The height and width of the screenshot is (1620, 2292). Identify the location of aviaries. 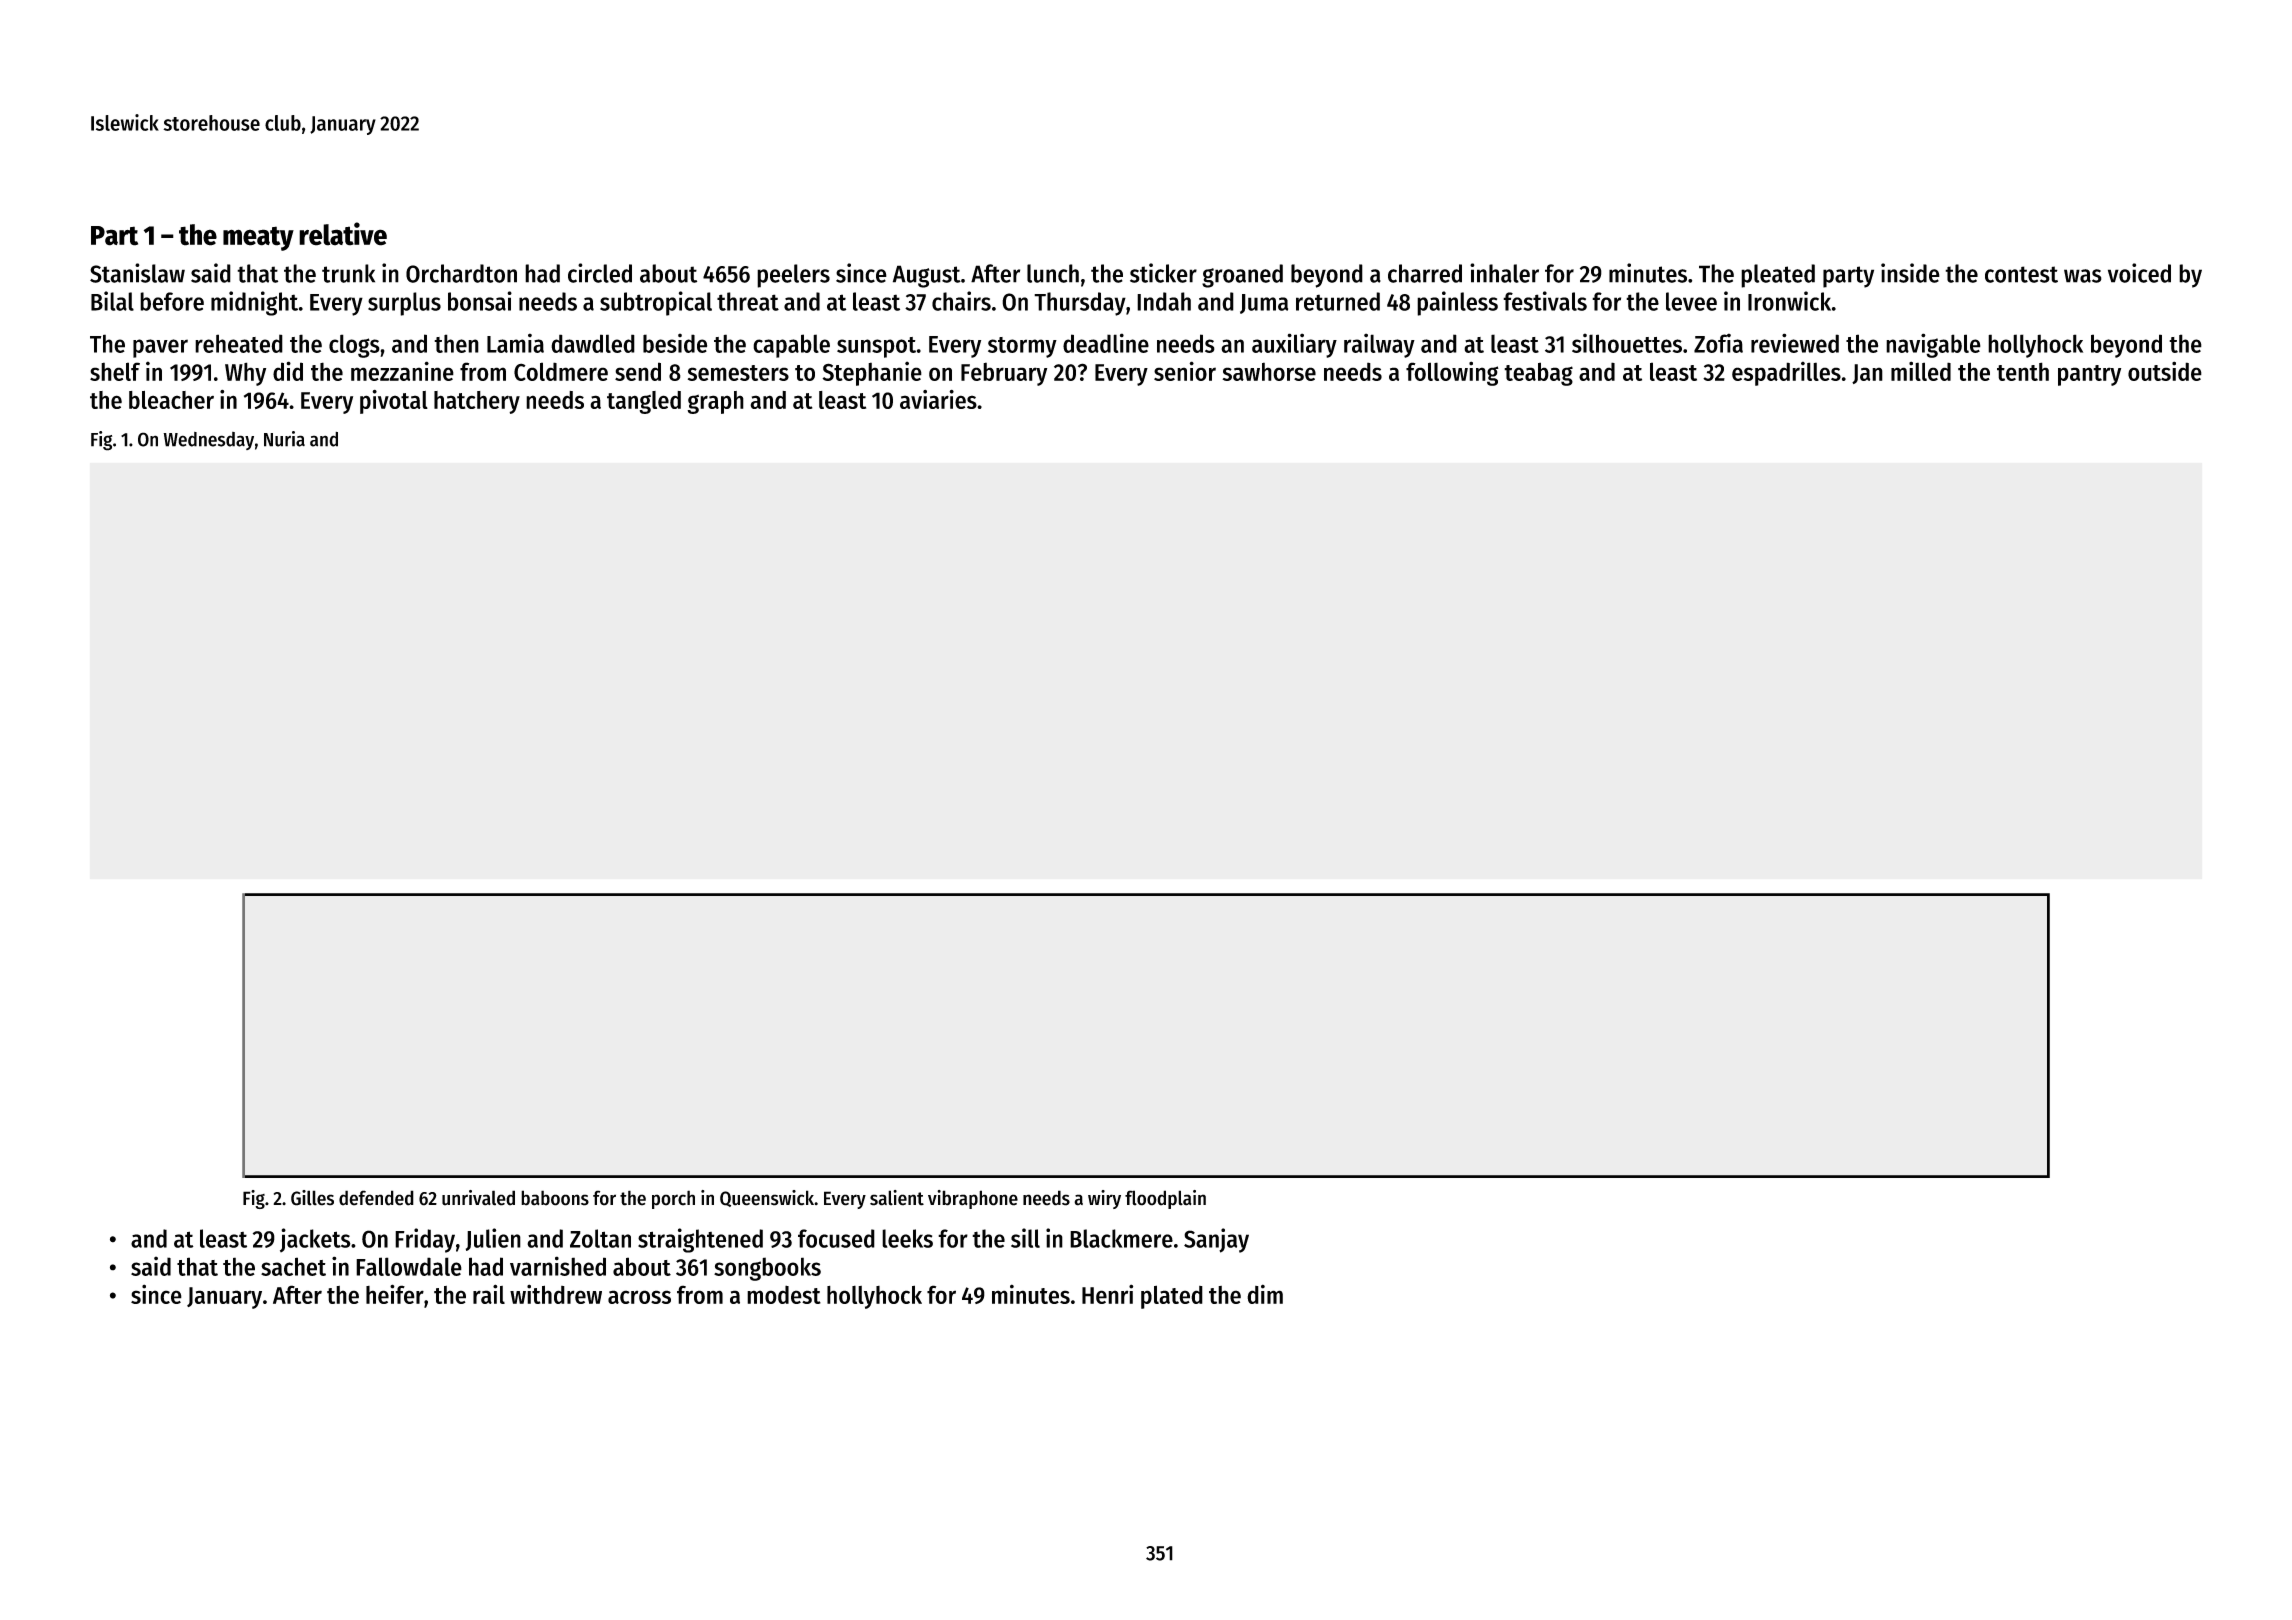
(938, 399).
